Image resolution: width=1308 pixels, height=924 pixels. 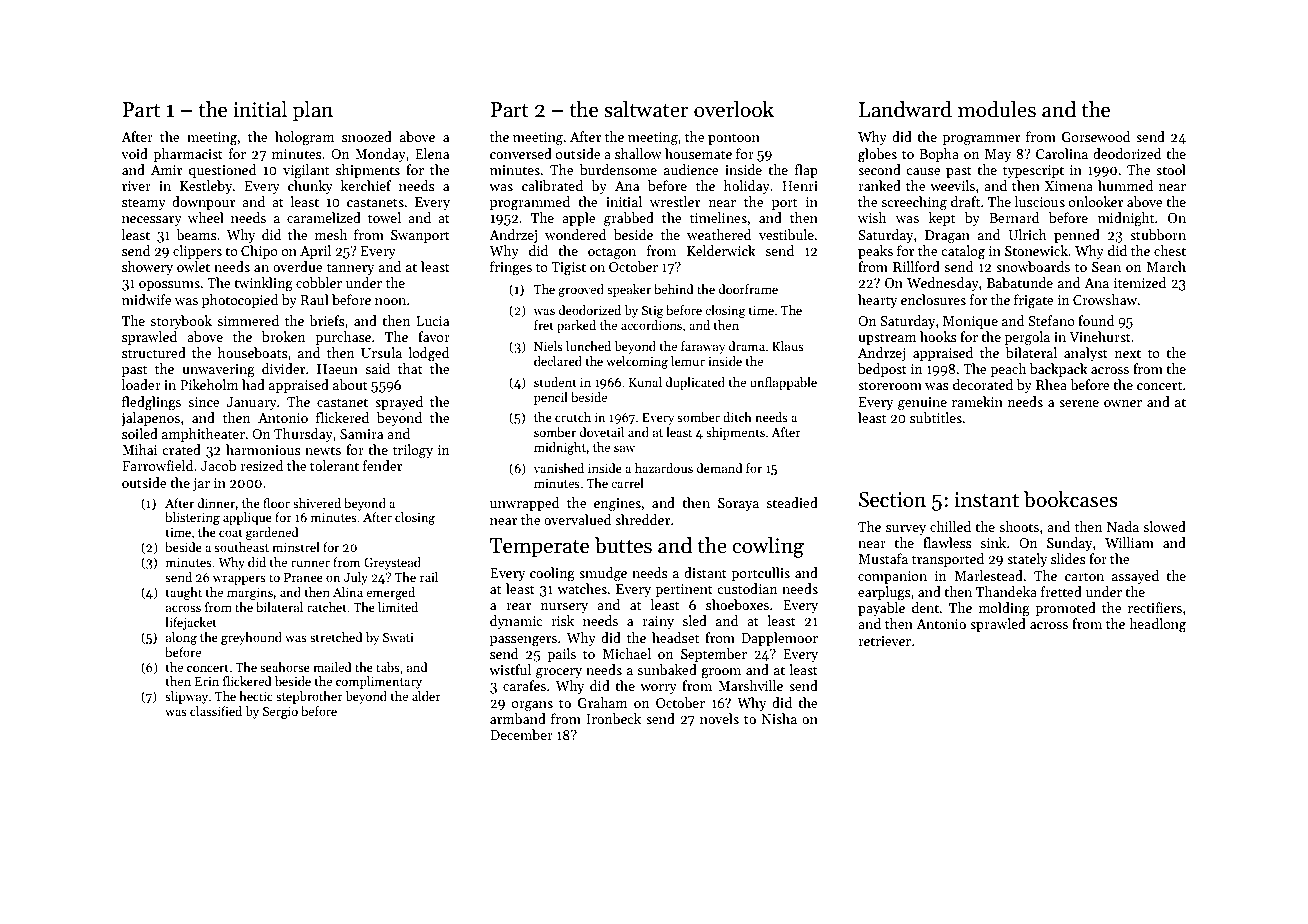 I want to click on crutch, so click(x=573, y=417).
